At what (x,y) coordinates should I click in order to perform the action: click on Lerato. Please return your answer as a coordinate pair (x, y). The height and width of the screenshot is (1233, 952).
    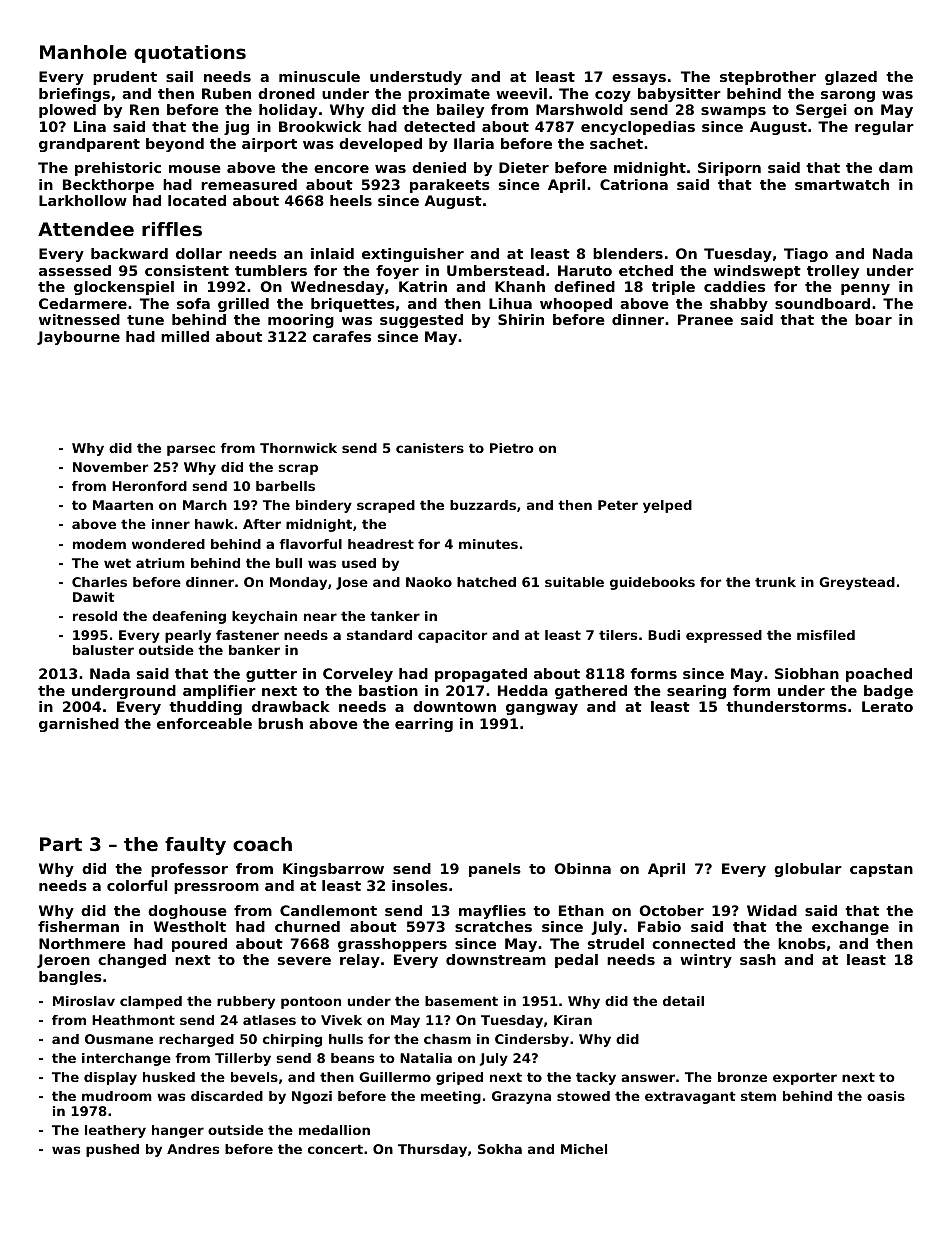
    Looking at the image, I should click on (887, 706).
